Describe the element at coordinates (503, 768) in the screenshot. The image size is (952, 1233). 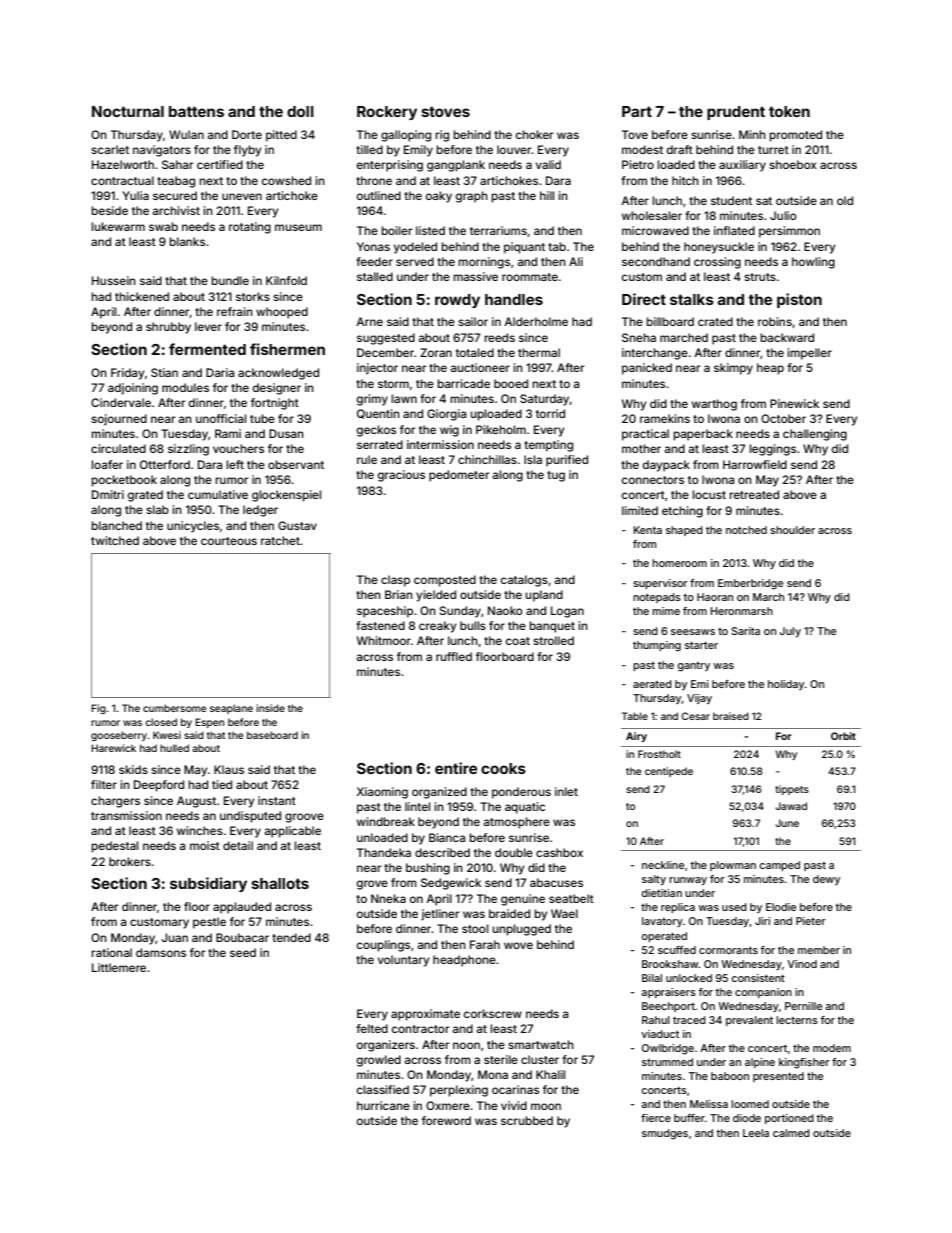
I see `cooks` at that location.
